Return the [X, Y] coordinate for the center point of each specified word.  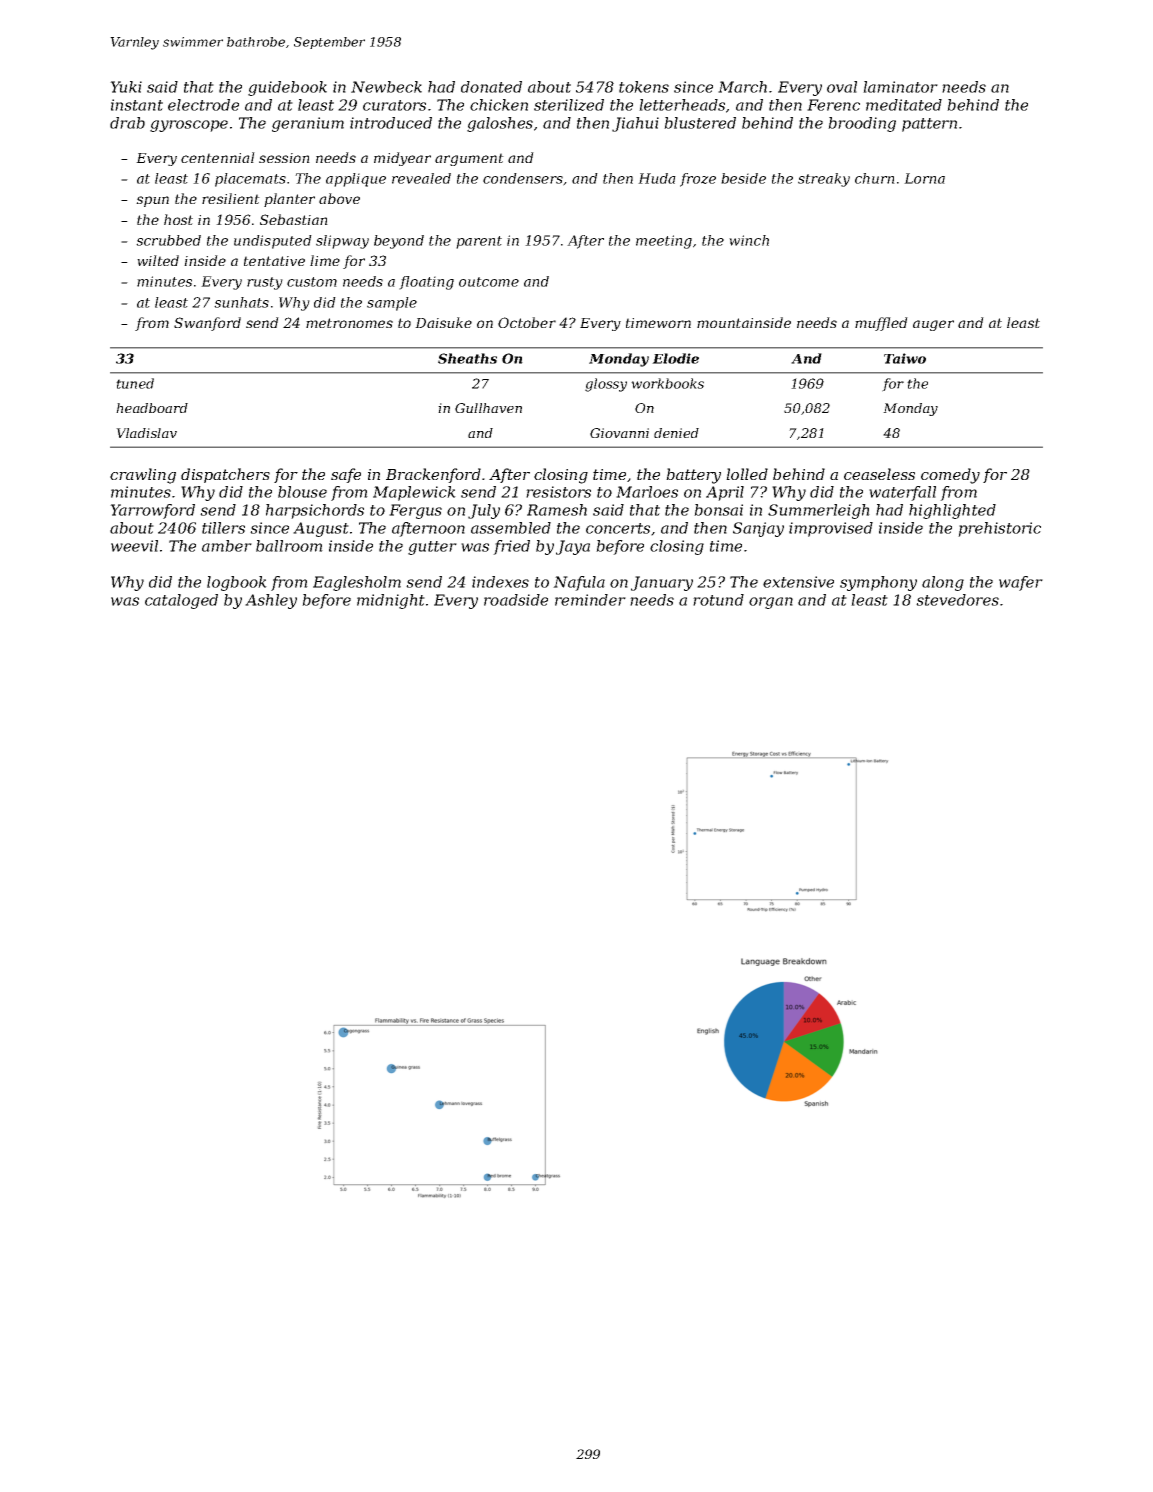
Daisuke [443, 322]
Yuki [126, 87]
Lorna [924, 178]
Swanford [207, 324]
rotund [718, 600]
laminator [900, 87]
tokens [644, 87]
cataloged [181, 601]
